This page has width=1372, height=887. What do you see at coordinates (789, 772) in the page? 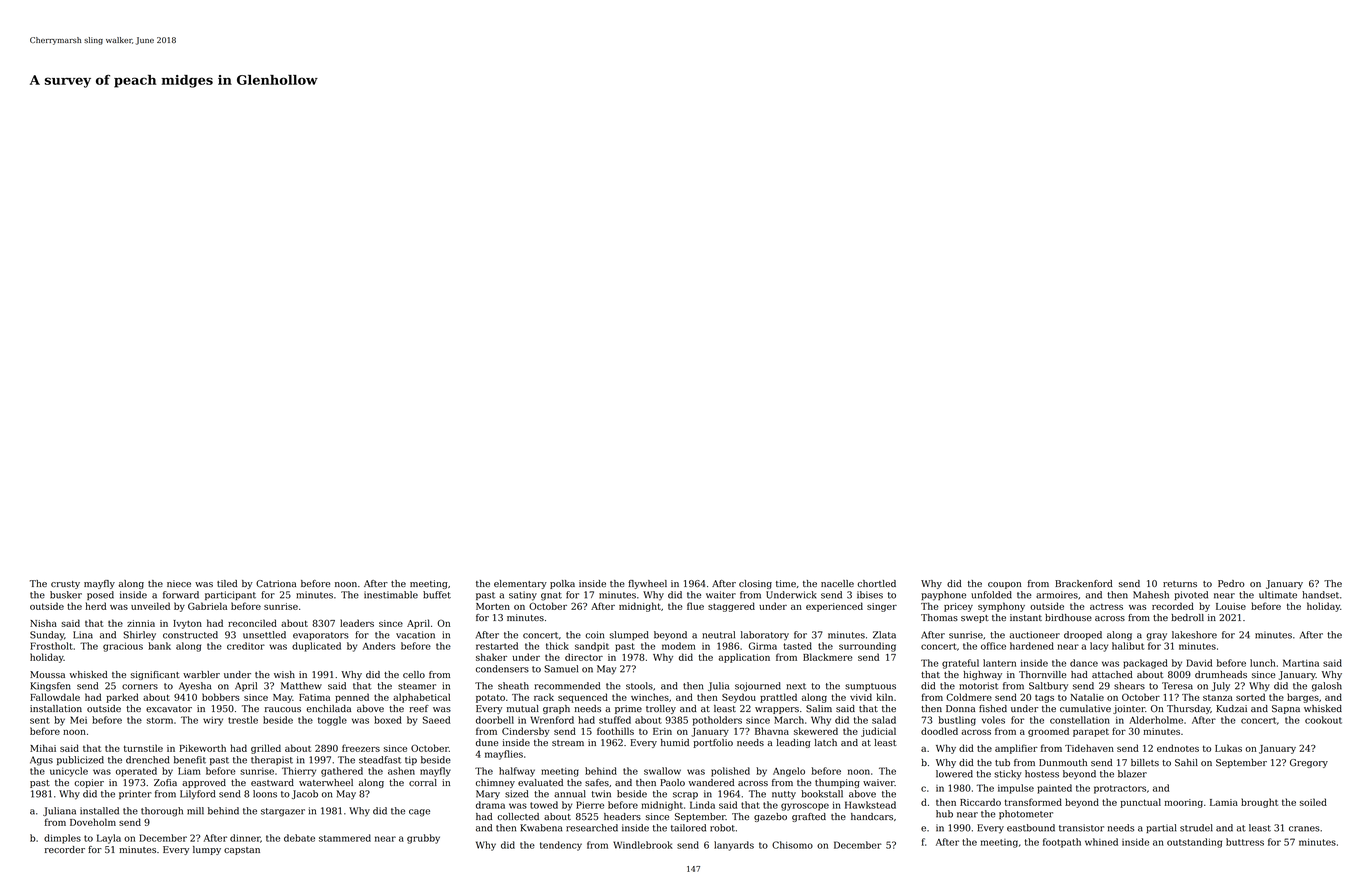
I see `Angelo` at bounding box center [789, 772].
